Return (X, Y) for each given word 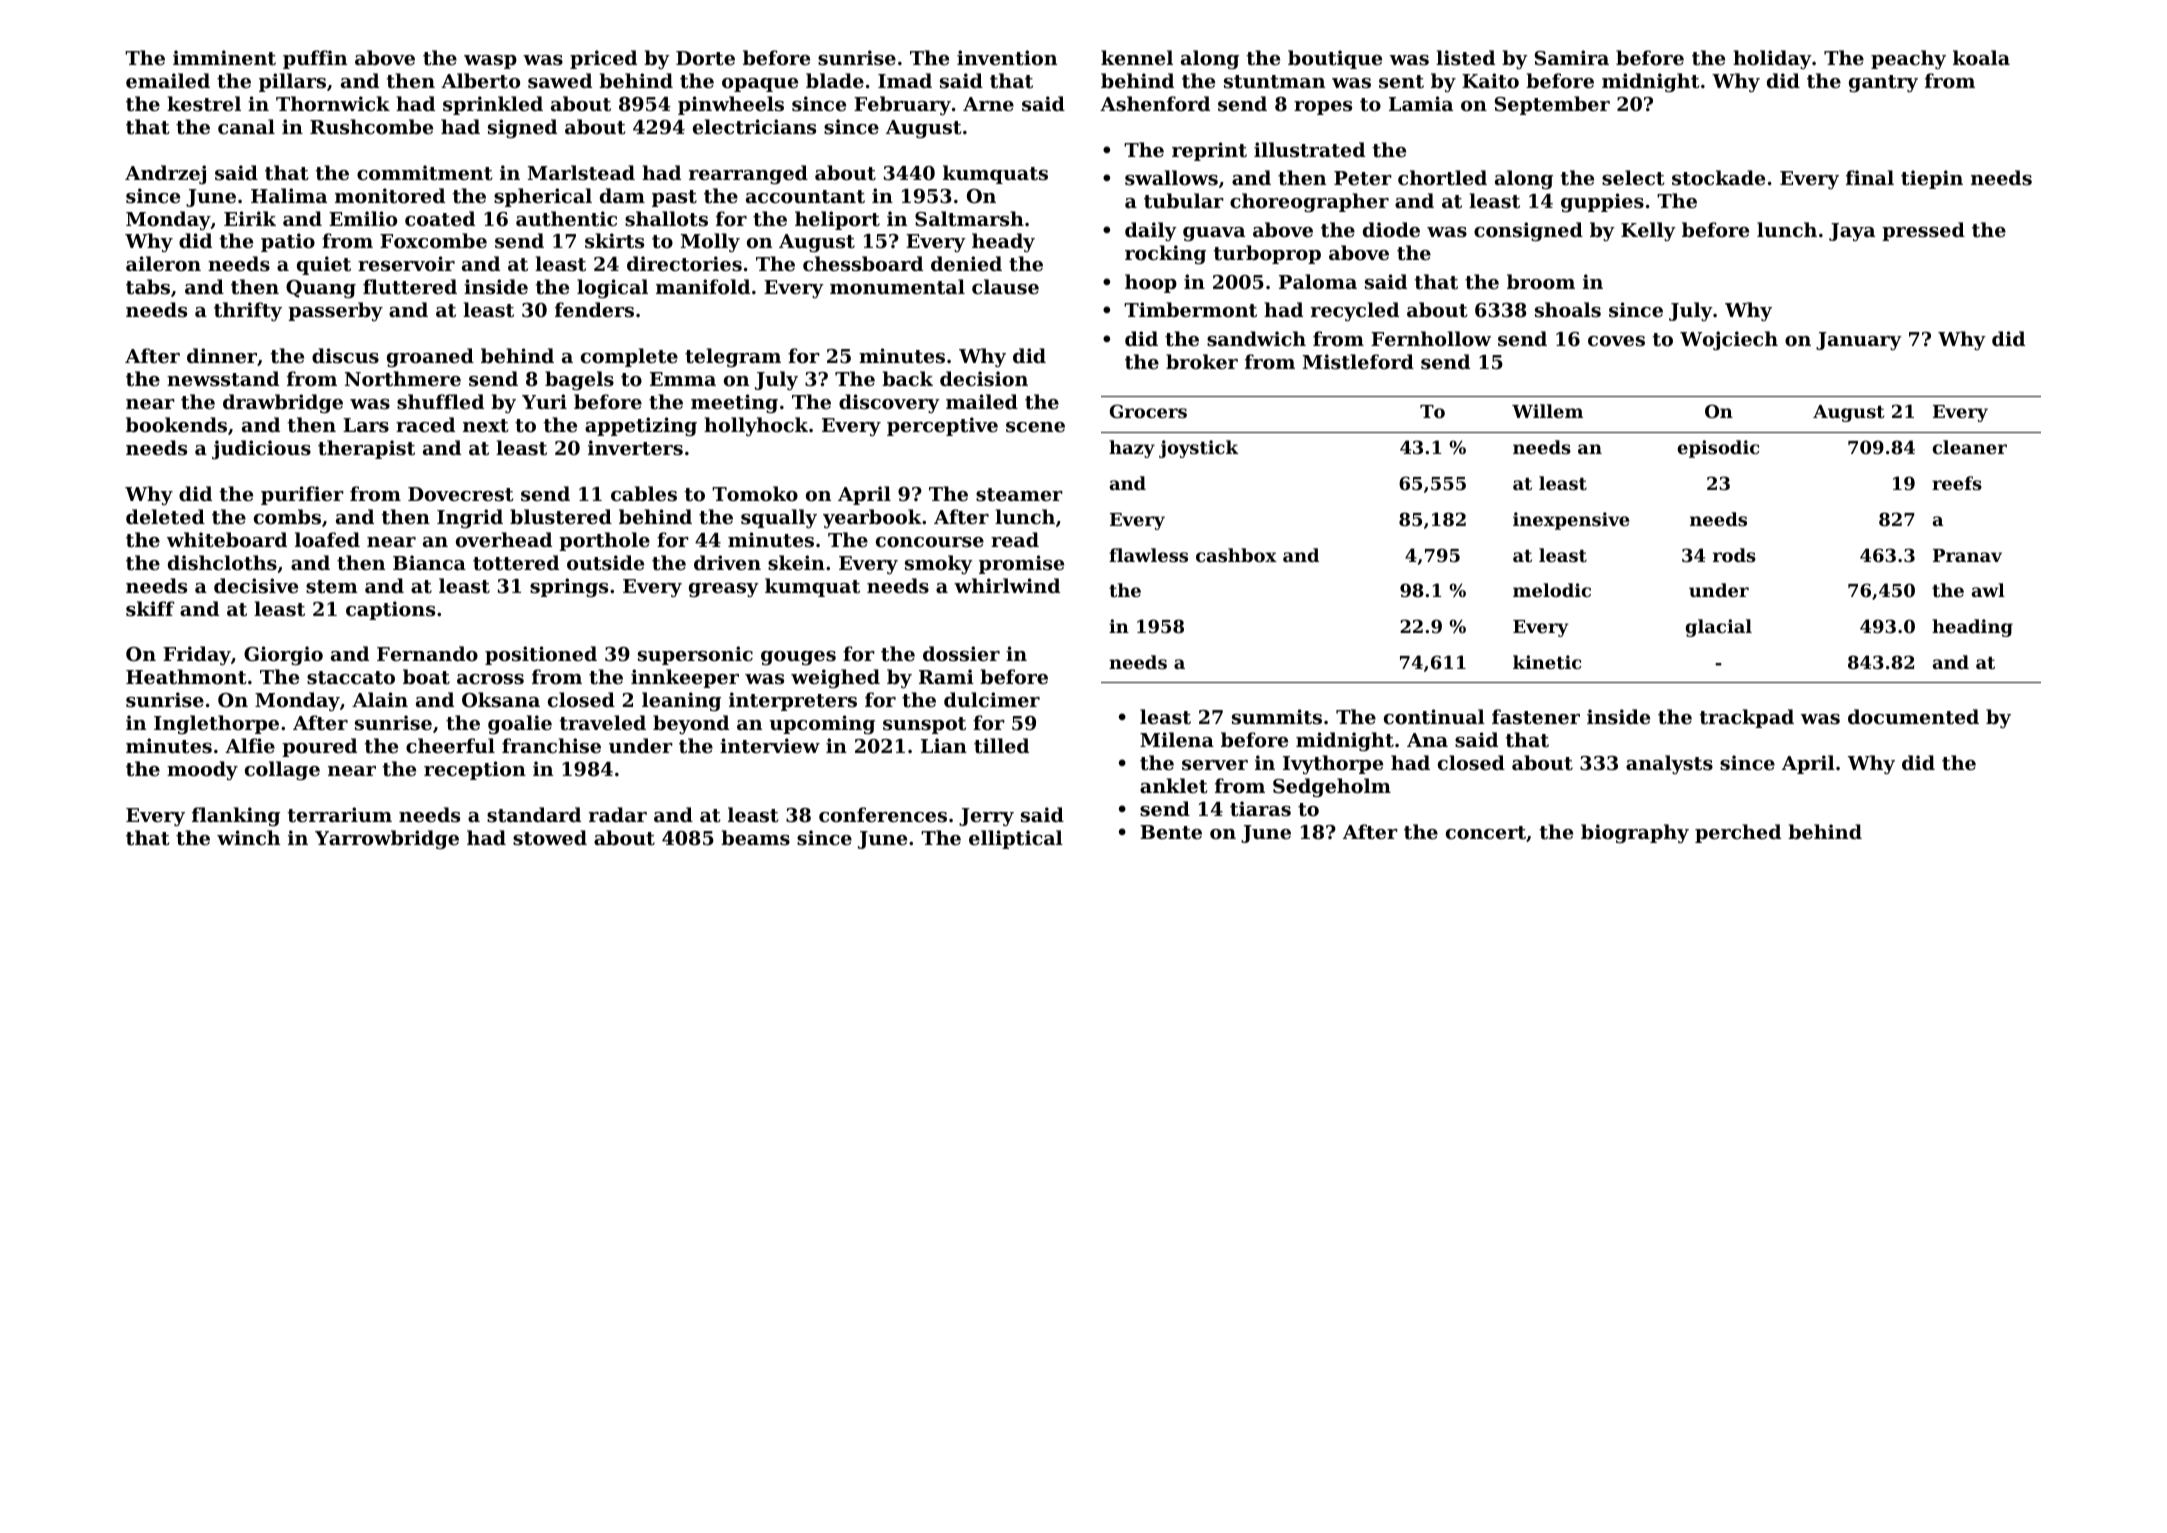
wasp (490, 62)
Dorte (705, 58)
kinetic (1547, 662)
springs (569, 587)
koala (1981, 57)
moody (202, 770)
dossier (961, 654)
